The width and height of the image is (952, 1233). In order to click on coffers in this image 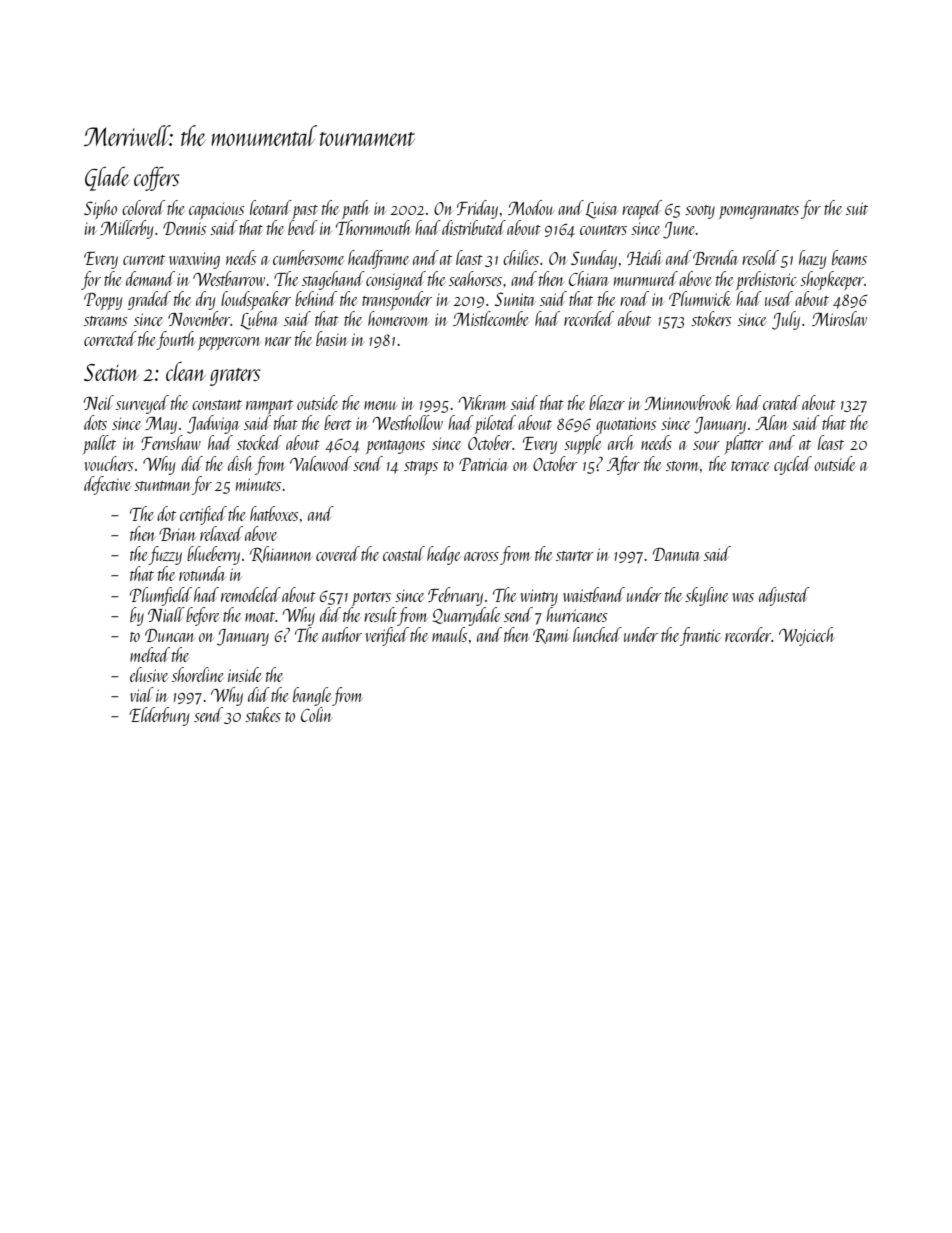, I will do `click(157, 179)`.
